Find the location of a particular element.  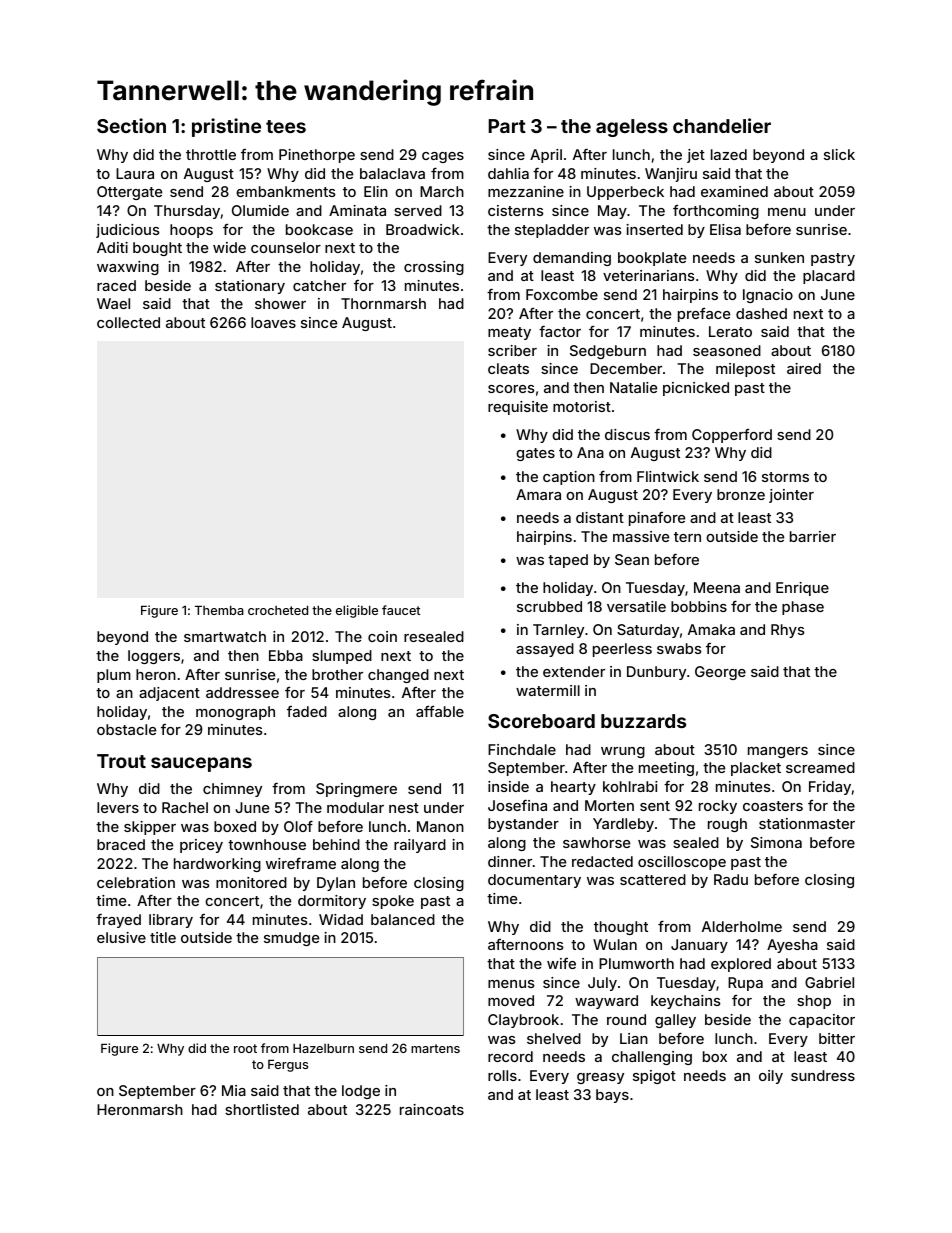

taped is located at coordinates (568, 561).
